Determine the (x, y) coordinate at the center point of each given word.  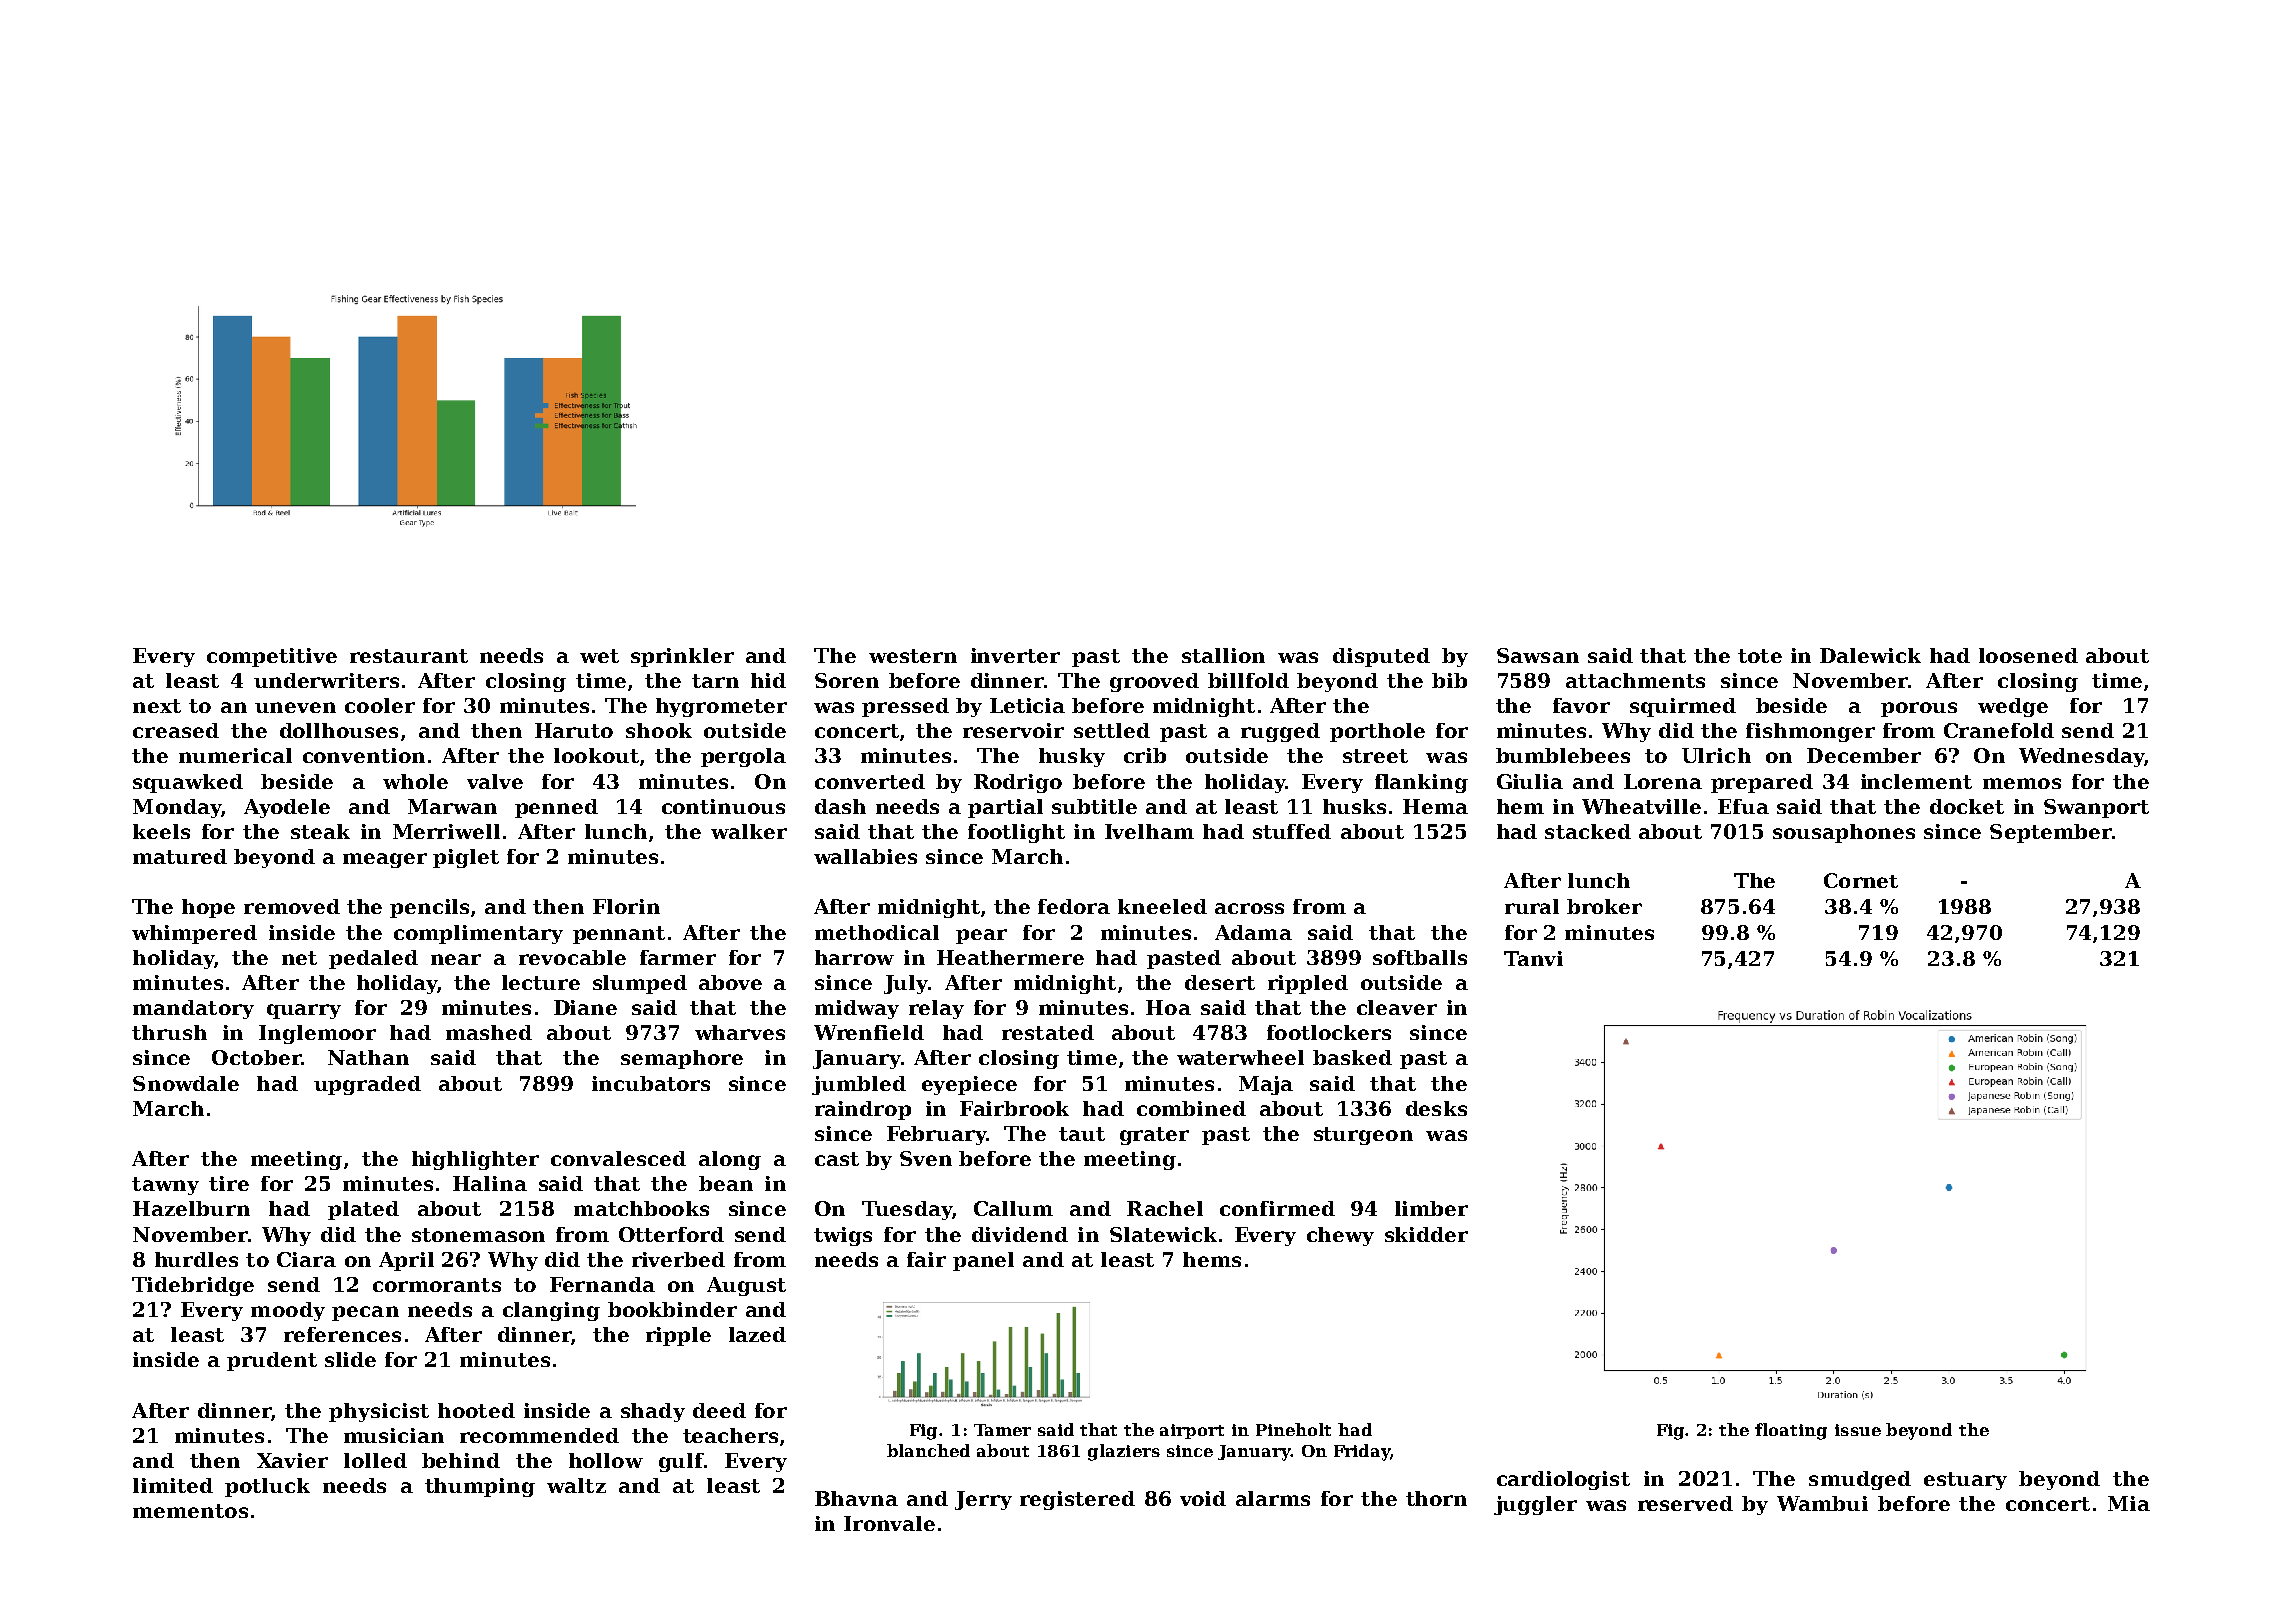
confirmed (1277, 1208)
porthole (1377, 732)
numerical (235, 755)
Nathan (368, 1057)
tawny (165, 1186)
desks (1436, 1108)
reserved (1685, 1503)
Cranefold (1999, 730)
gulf (681, 1462)
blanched (928, 1450)
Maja (1266, 1085)
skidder (1426, 1234)
